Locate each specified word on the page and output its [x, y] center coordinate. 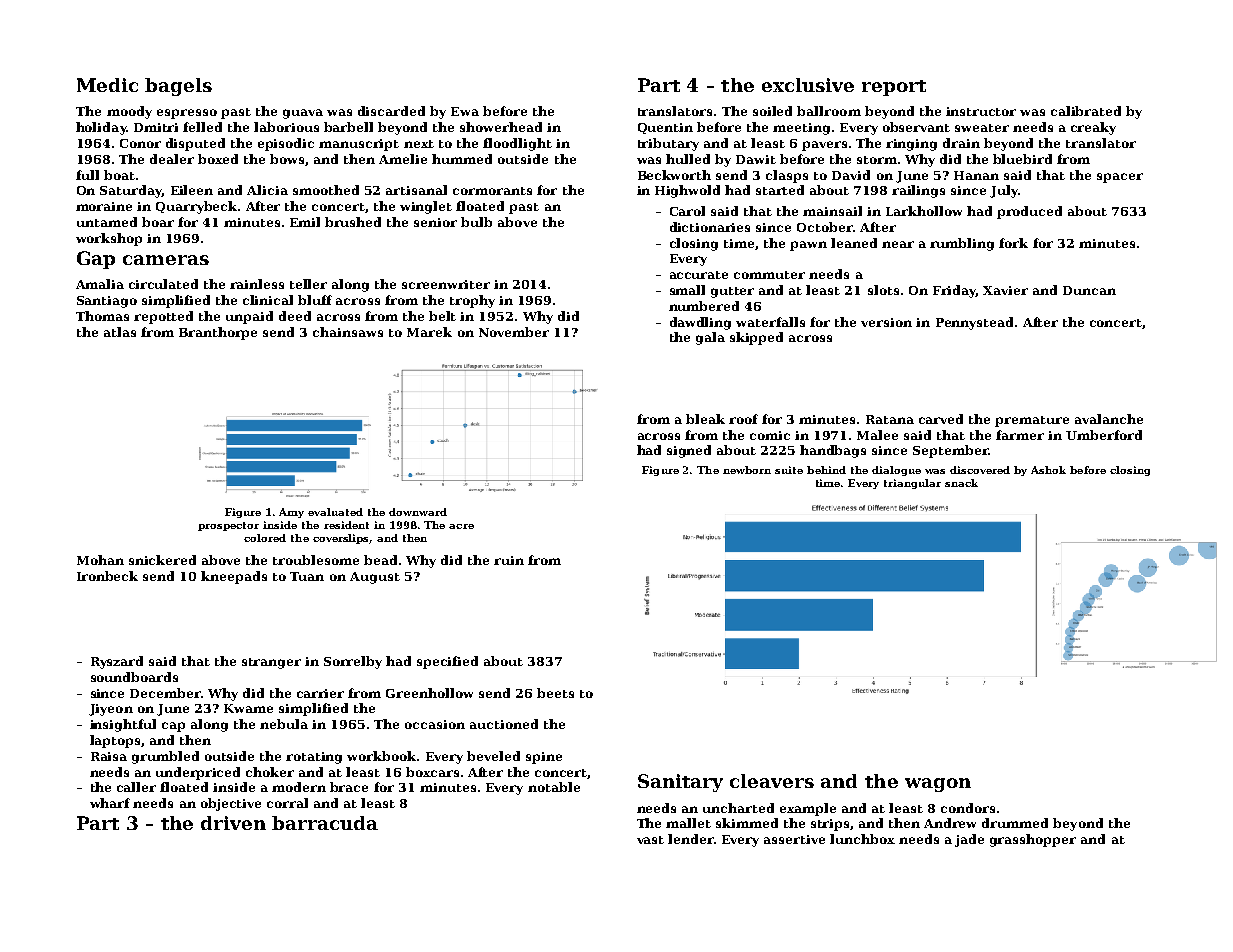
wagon [938, 785]
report [894, 88]
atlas [120, 332]
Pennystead [974, 323]
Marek [429, 332]
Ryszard [117, 662]
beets [555, 693]
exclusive [808, 85]
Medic [107, 85]
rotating [314, 758]
